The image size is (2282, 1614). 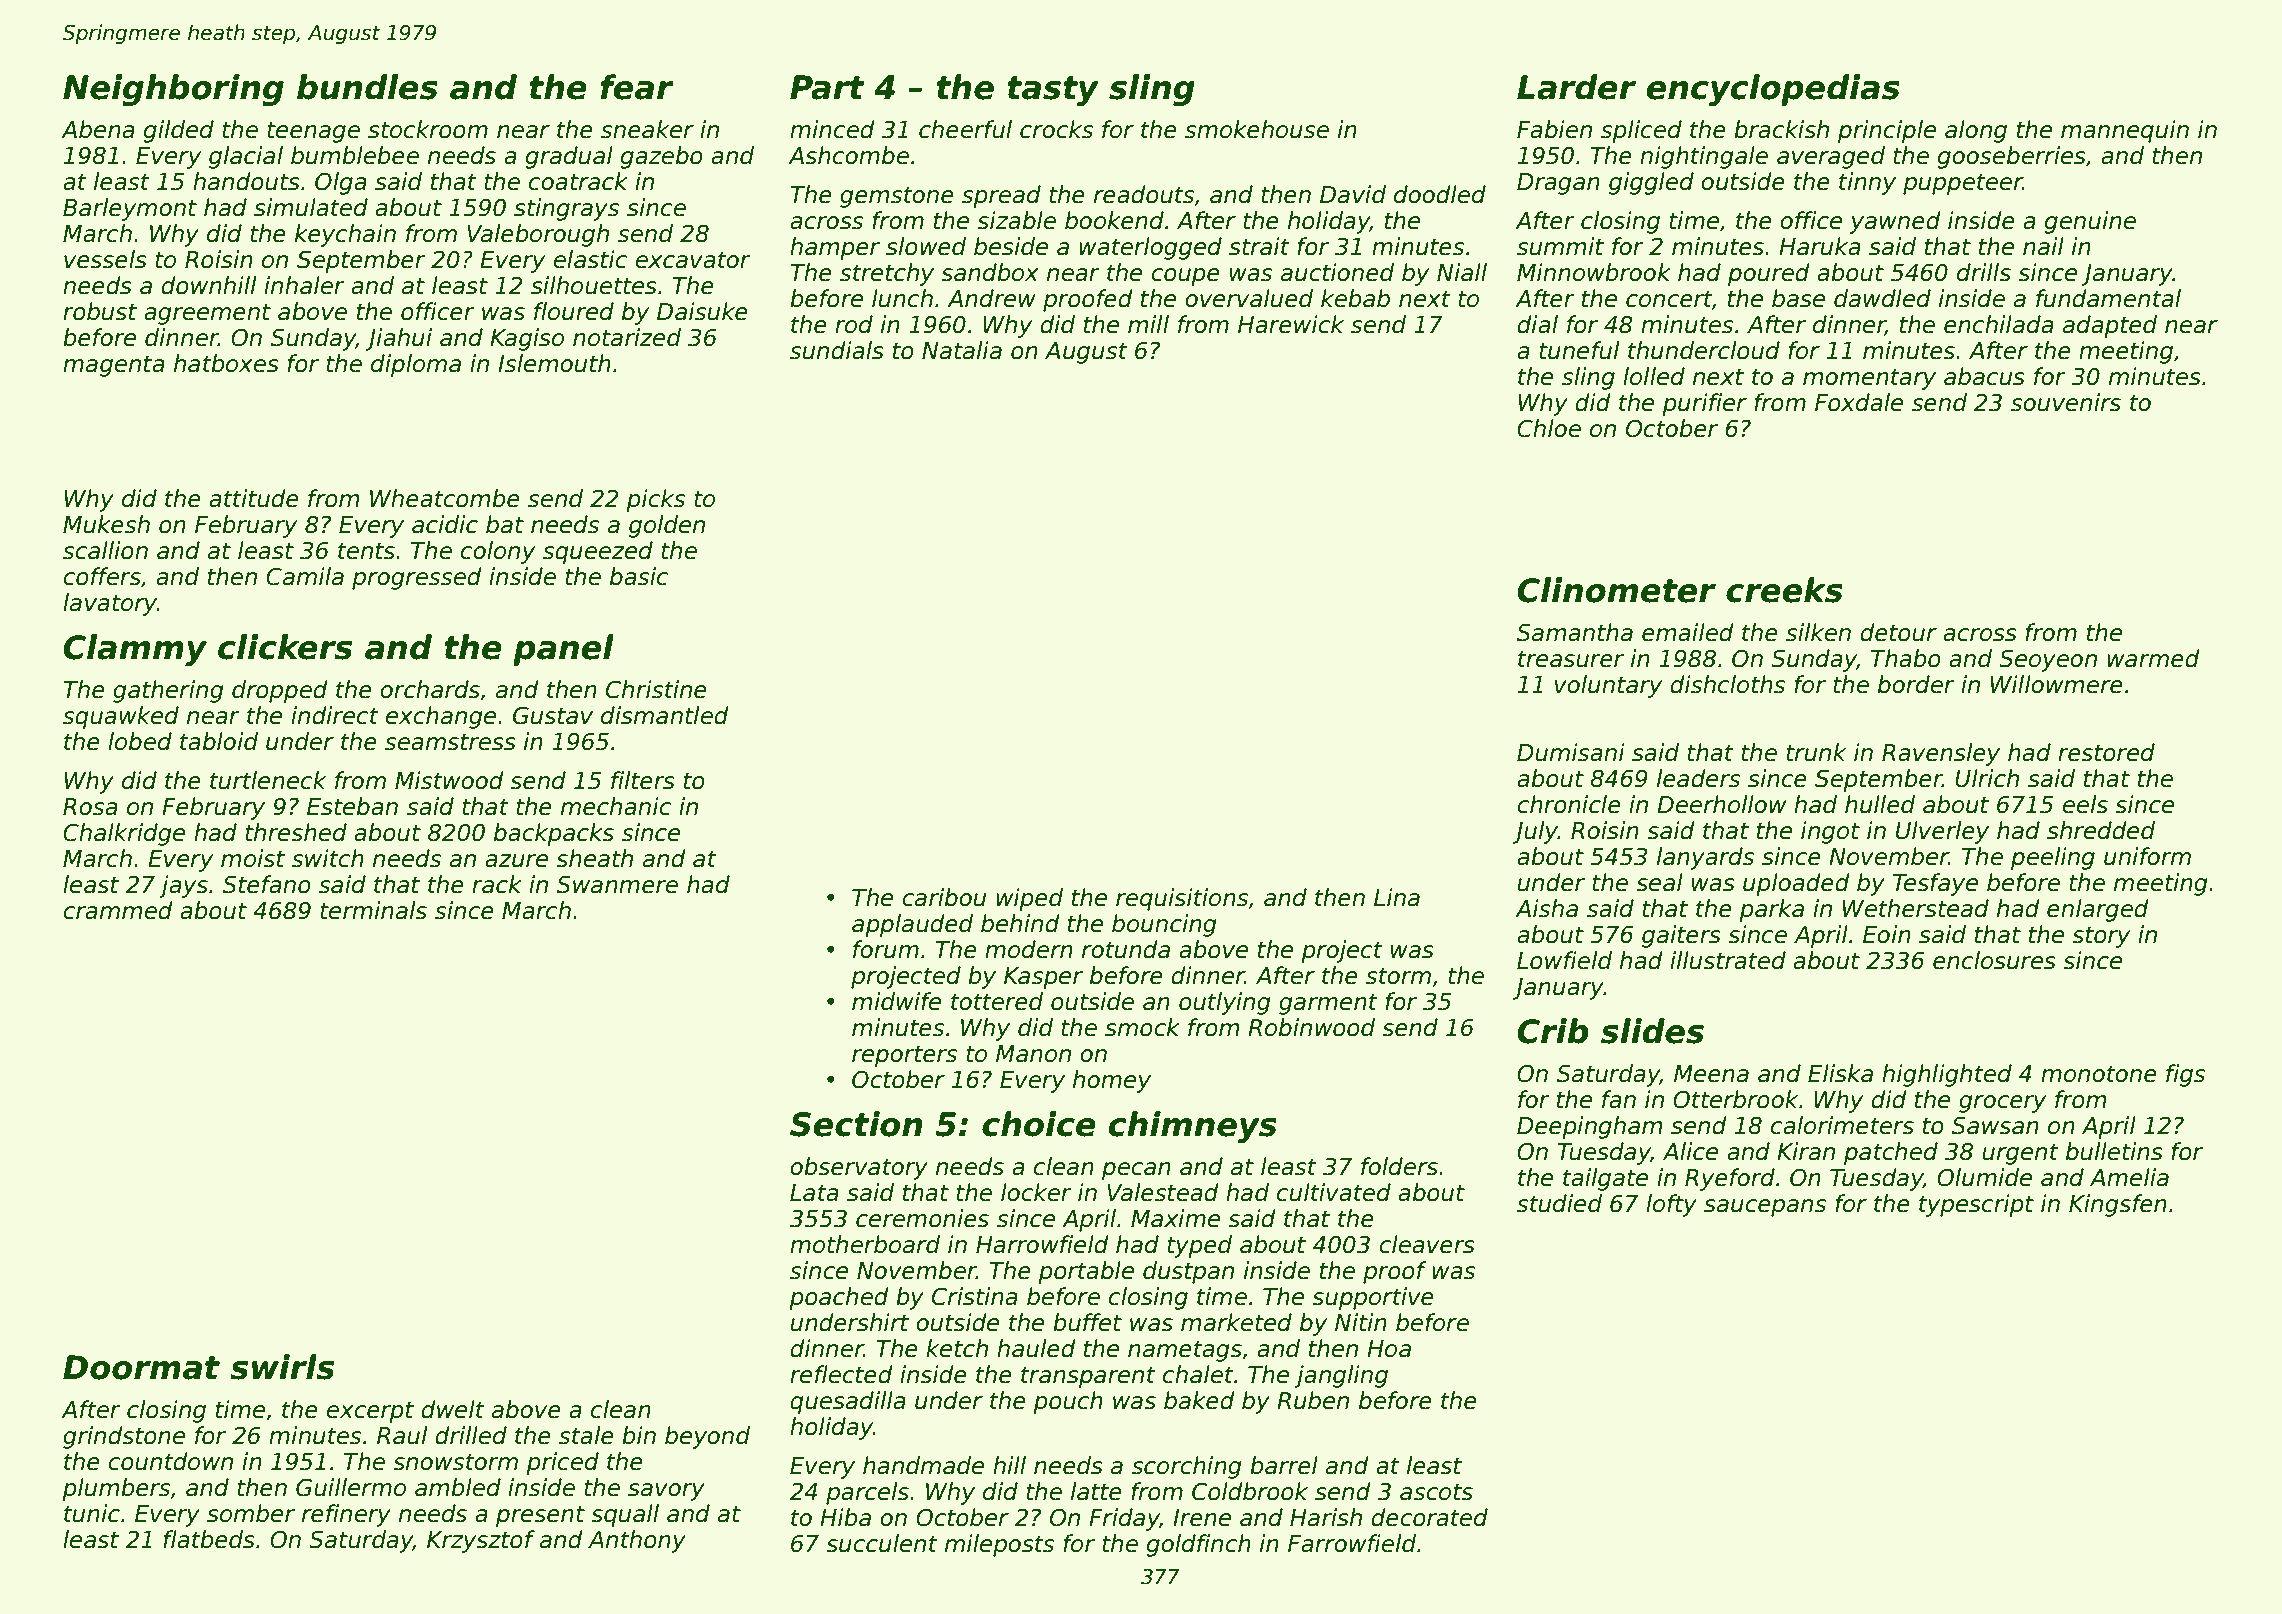 What do you see at coordinates (441, 717) in the screenshot?
I see `exchange` at bounding box center [441, 717].
